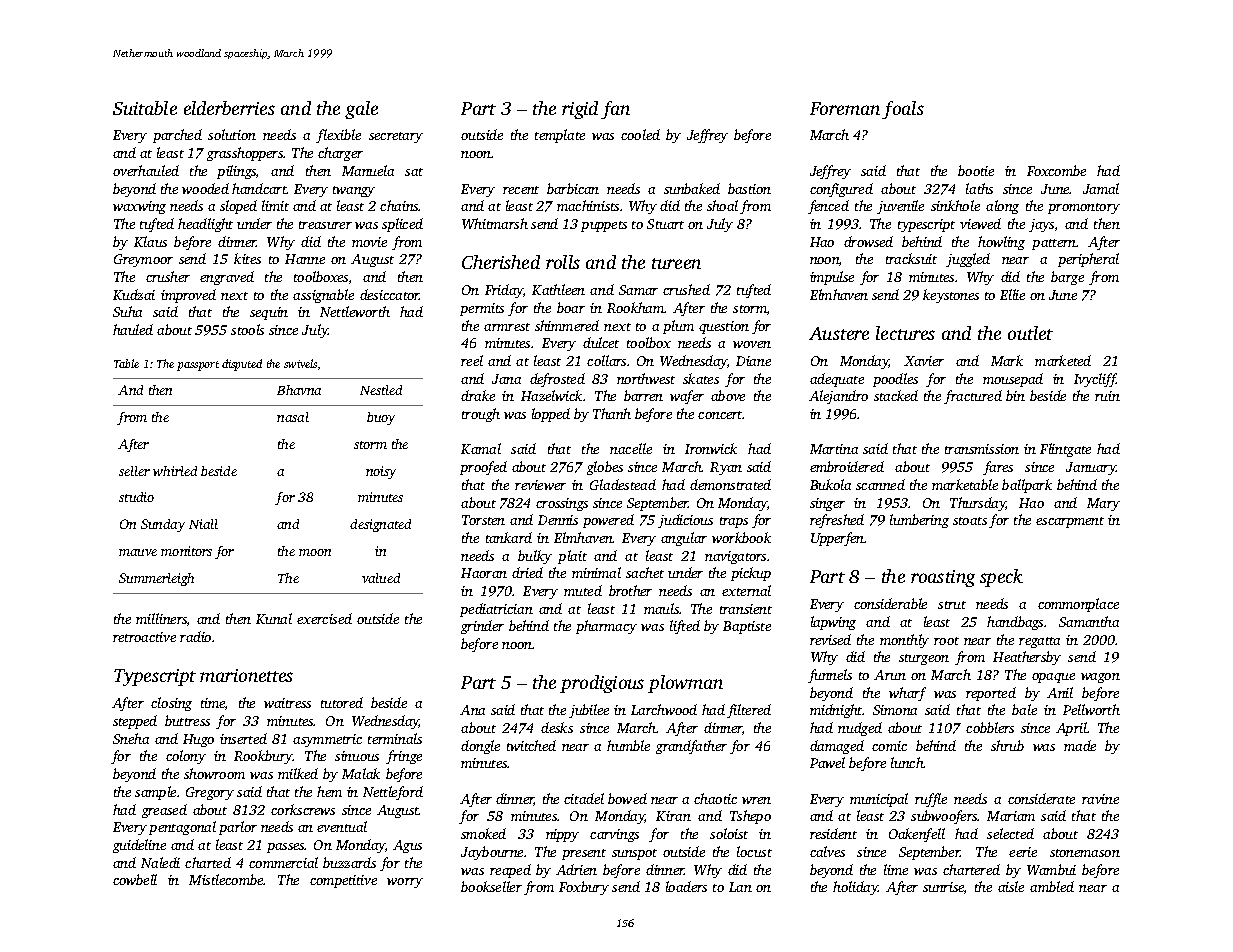  What do you see at coordinates (903, 110) in the screenshot?
I see `foals` at bounding box center [903, 110].
